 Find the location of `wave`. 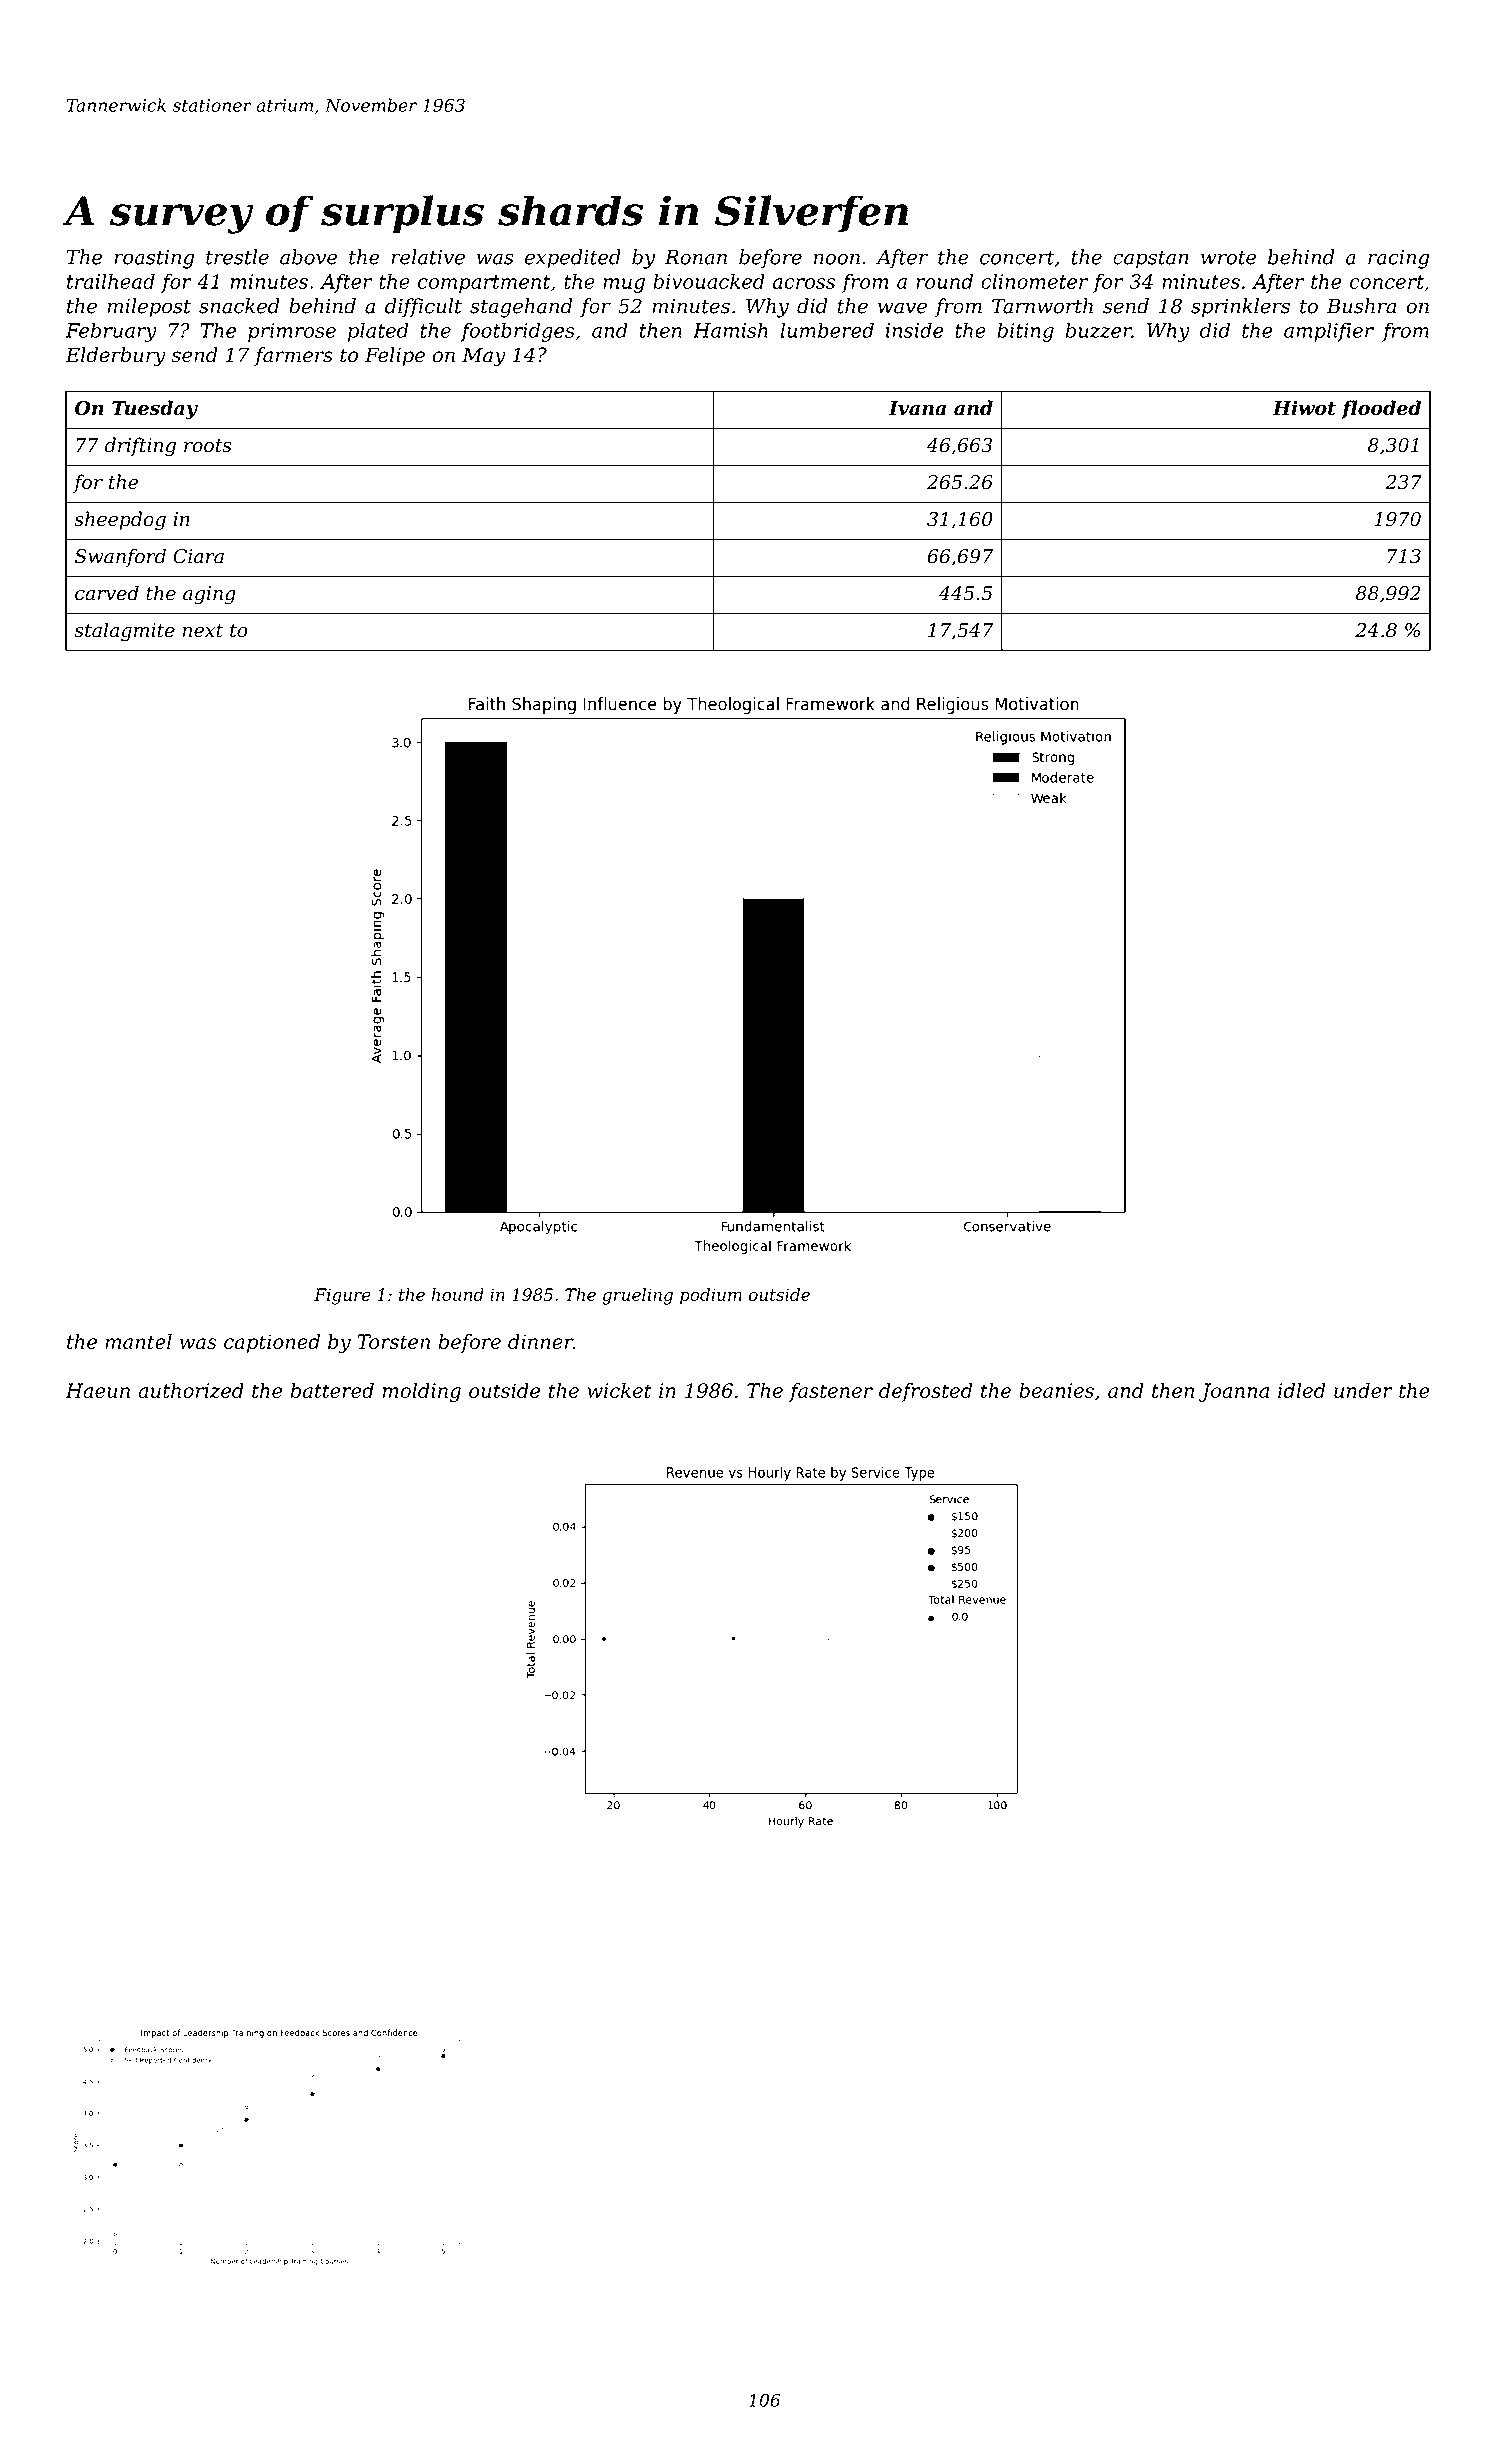

wave is located at coordinates (902, 308).
